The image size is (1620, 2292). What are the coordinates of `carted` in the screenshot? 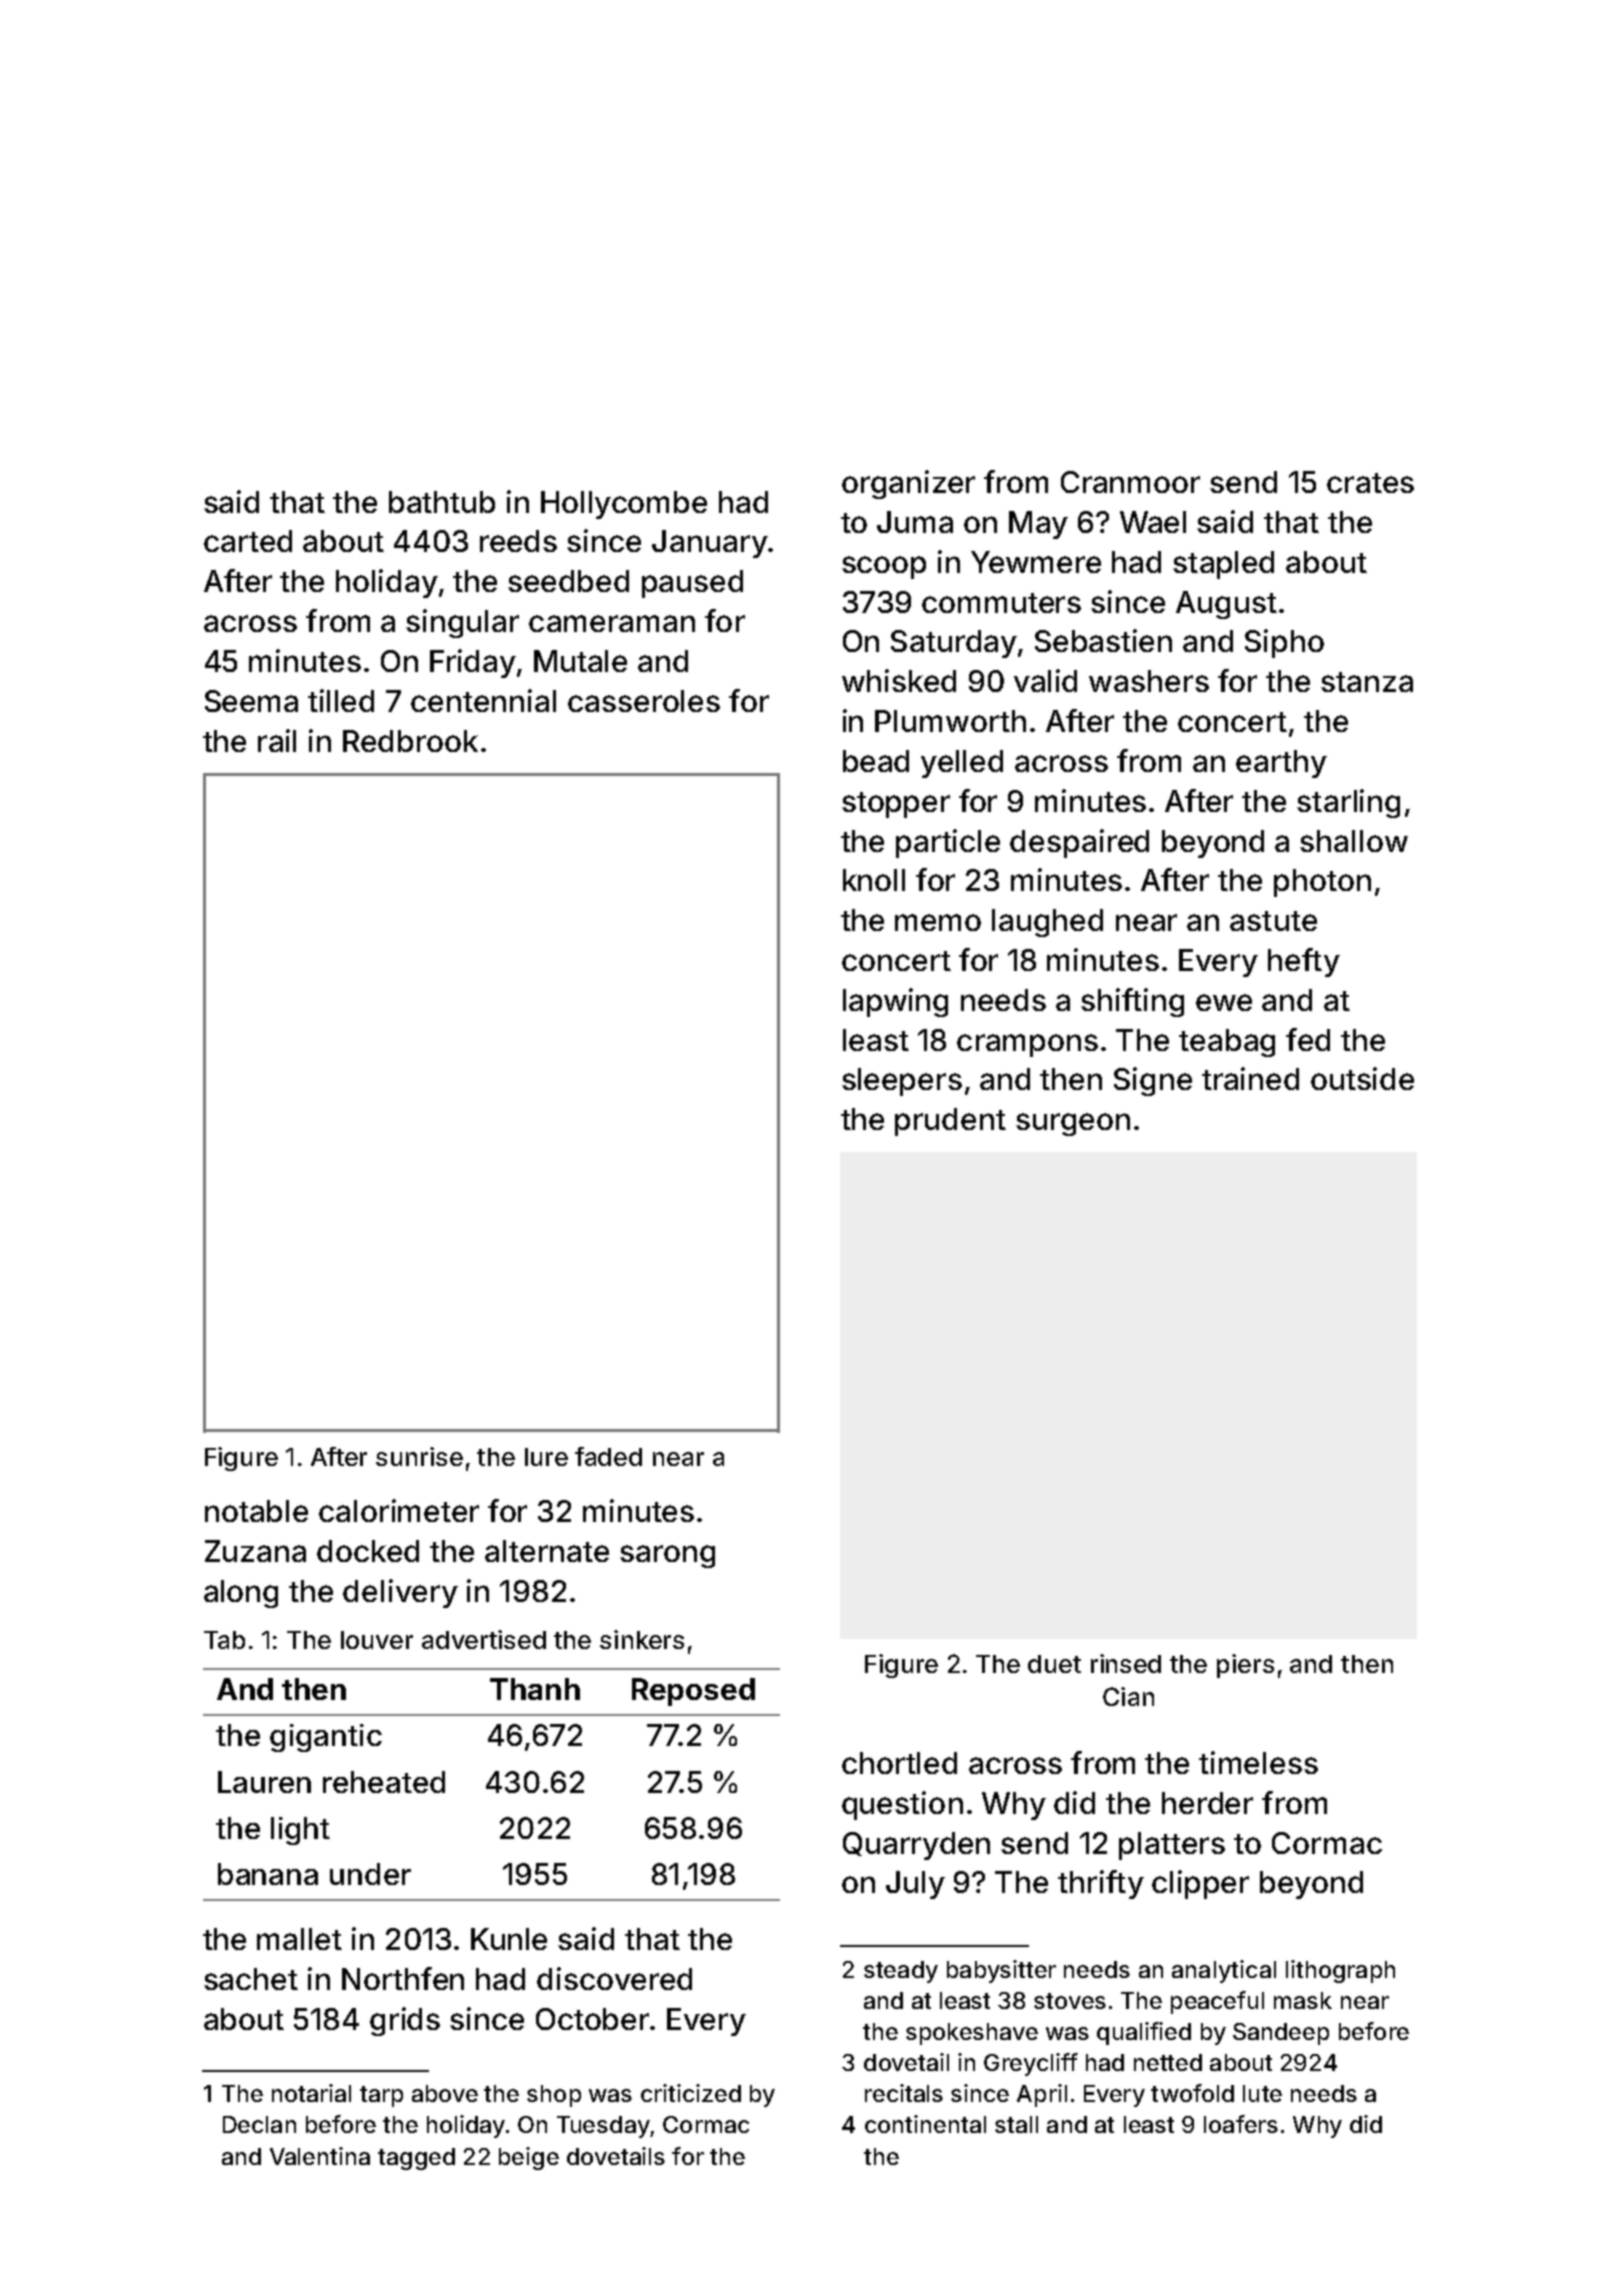 It's located at (248, 541).
